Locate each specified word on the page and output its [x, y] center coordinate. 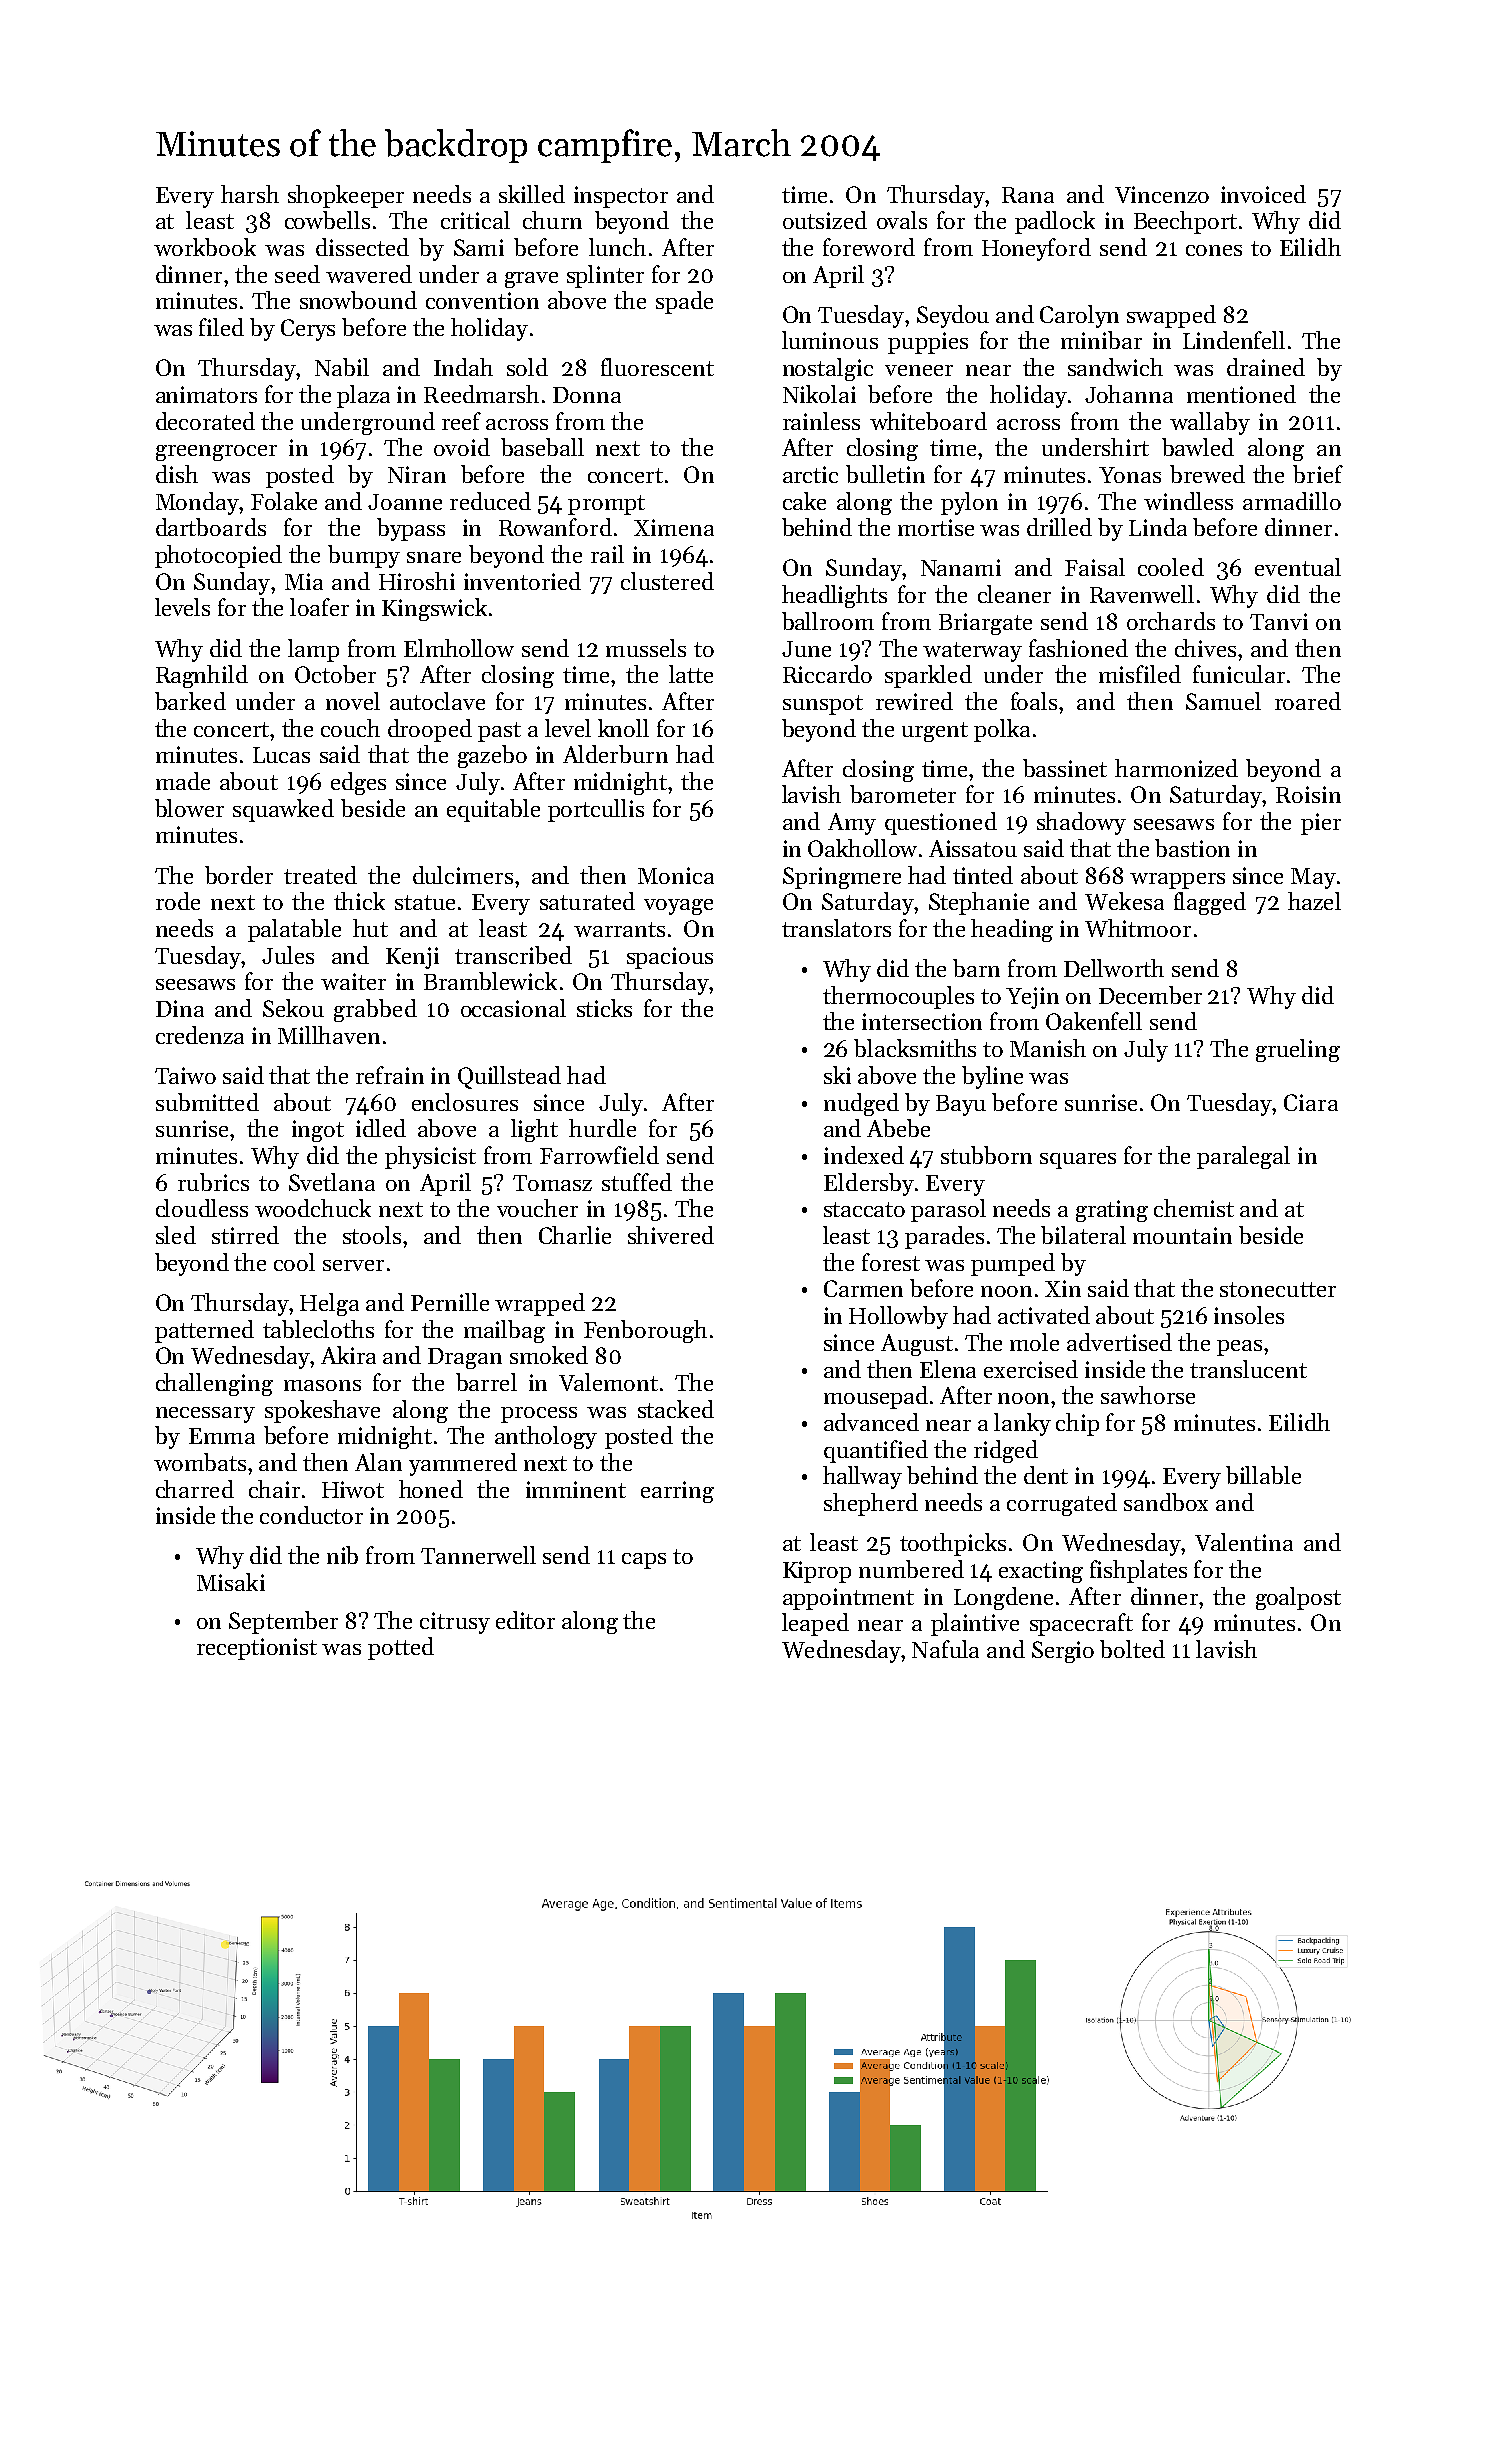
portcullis [596, 810]
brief [1318, 474]
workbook [205, 247]
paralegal [1243, 1157]
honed [431, 1489]
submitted [207, 1102]
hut [370, 928]
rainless [821, 421]
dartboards [211, 527]
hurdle [602, 1128]
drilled [1059, 527]
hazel [1314, 901]
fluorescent [657, 367]
